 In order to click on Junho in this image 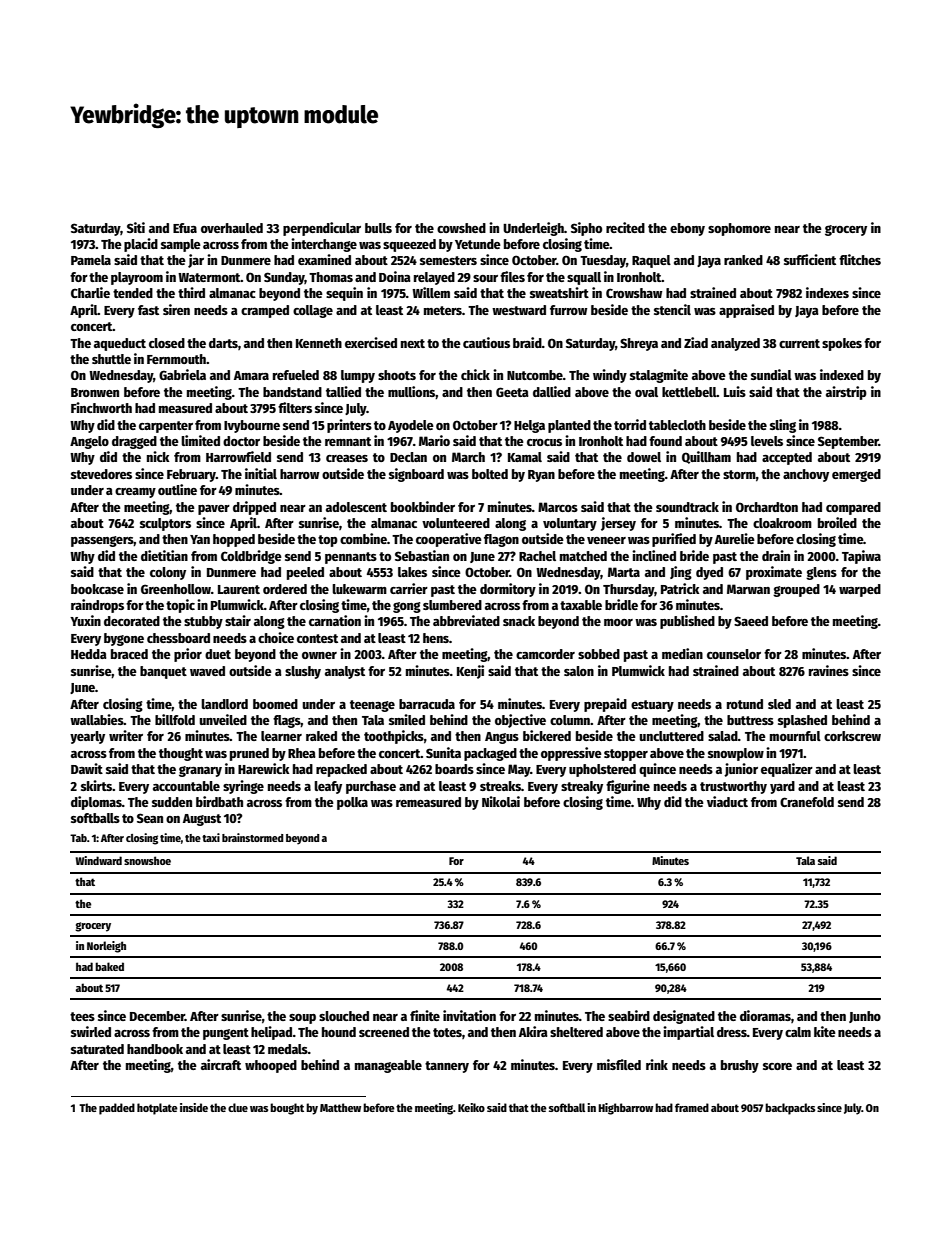, I will do `click(865, 1017)`.
